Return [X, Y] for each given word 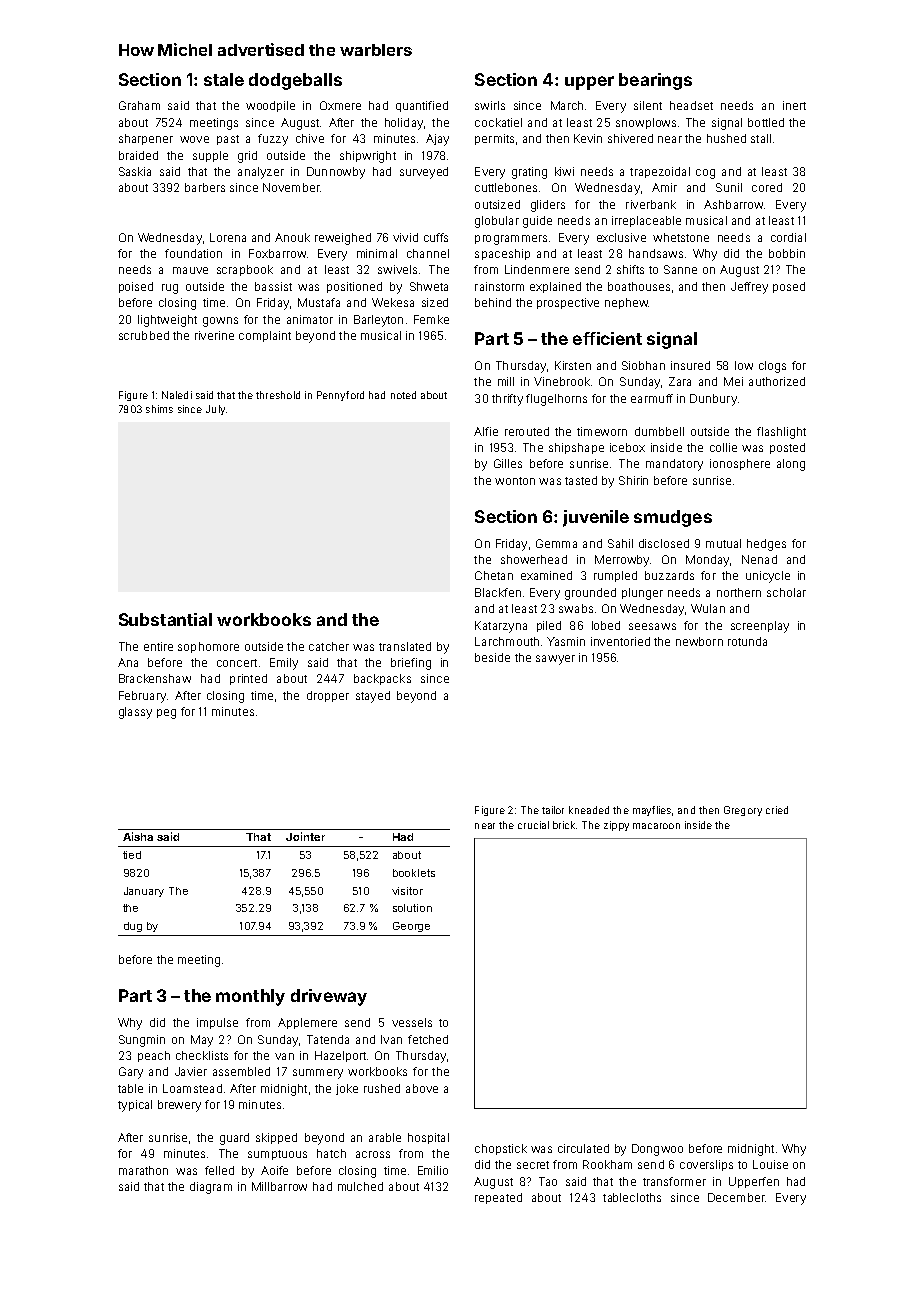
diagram [211, 1188]
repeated [498, 1198]
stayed [373, 697]
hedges [766, 545]
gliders [548, 206]
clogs [772, 367]
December [736, 1197]
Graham [139, 105]
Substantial [165, 619]
